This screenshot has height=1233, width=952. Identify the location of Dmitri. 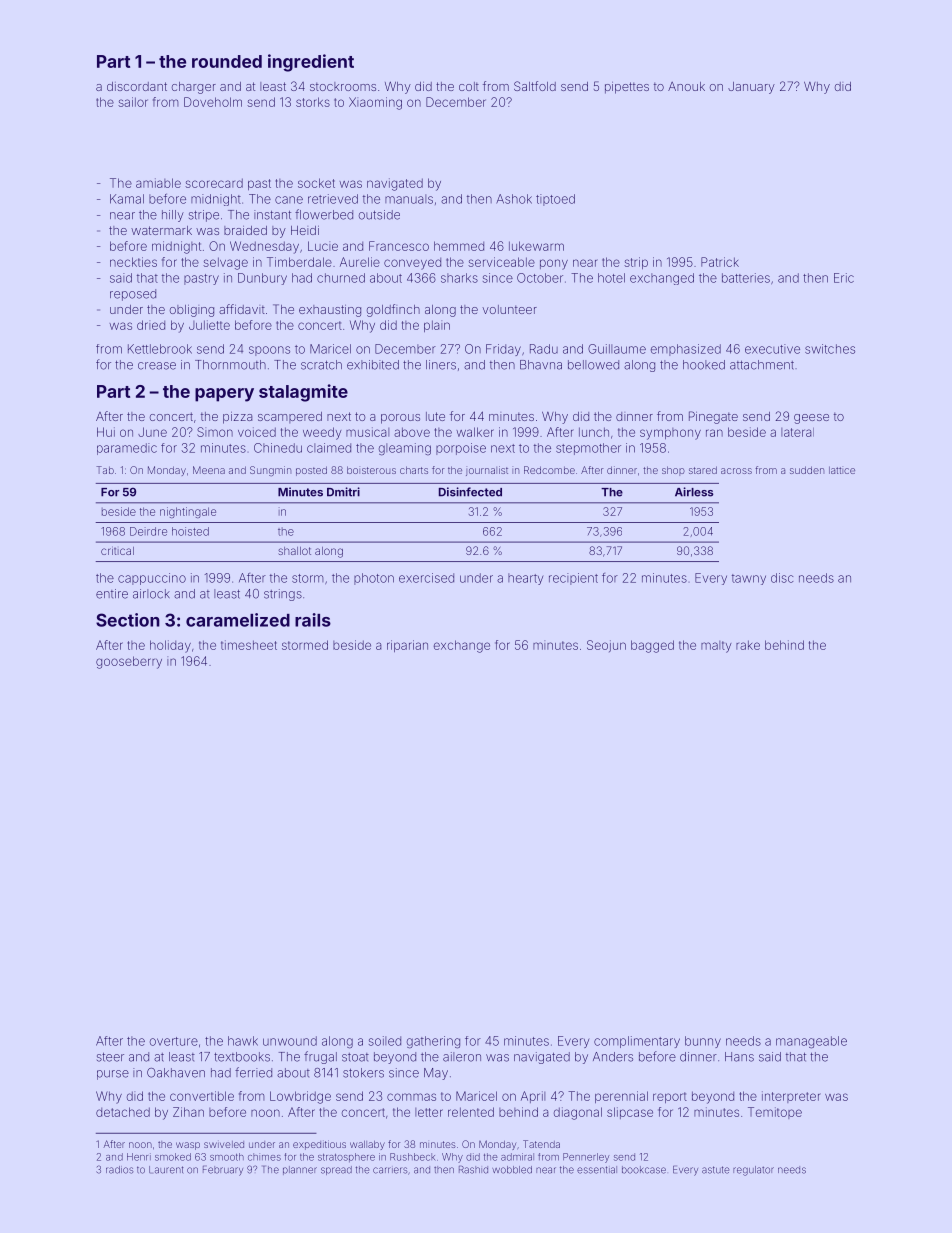
(343, 492).
